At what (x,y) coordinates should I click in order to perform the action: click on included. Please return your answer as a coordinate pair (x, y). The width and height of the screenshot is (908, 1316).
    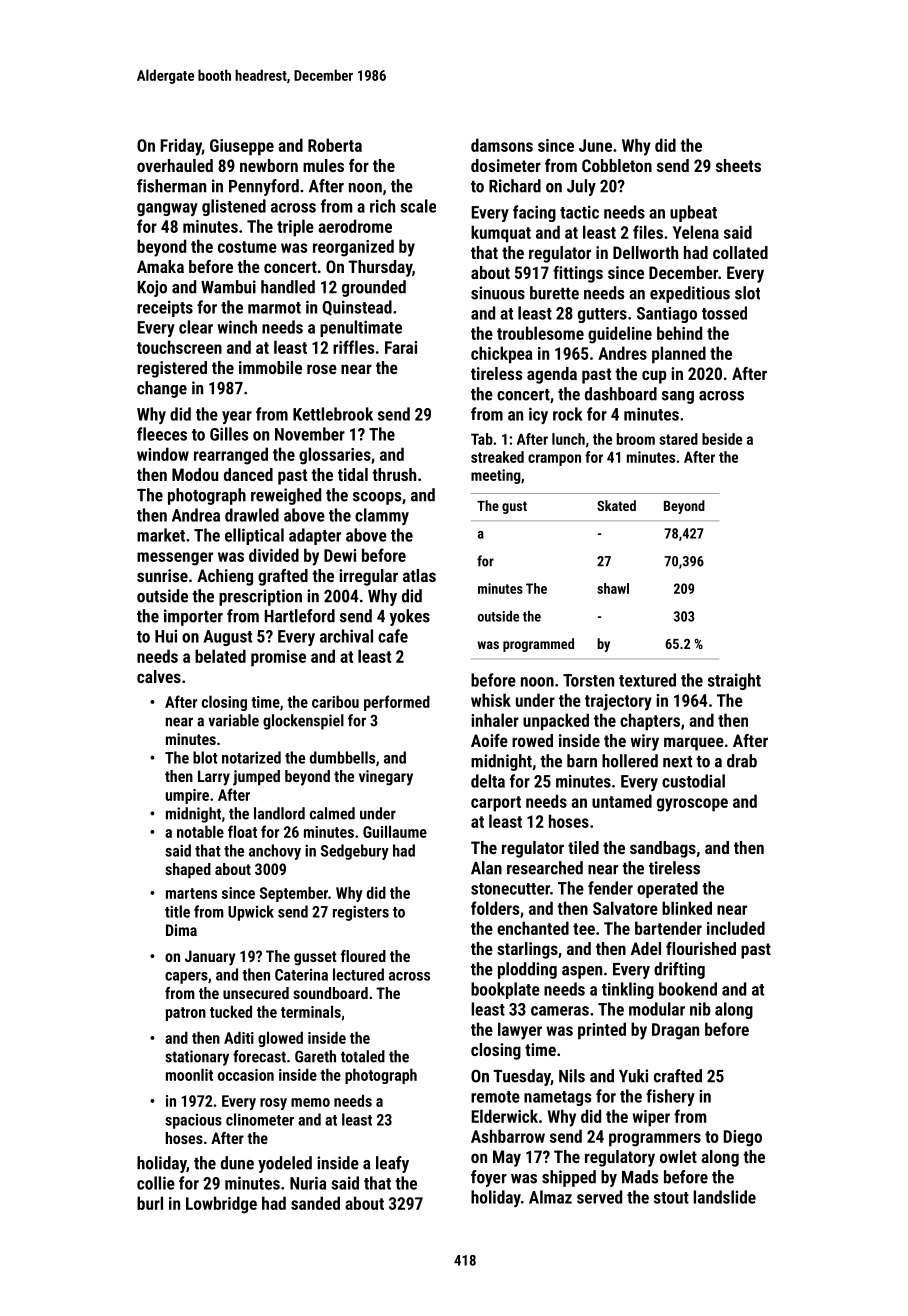
    Looking at the image, I should click on (736, 928).
